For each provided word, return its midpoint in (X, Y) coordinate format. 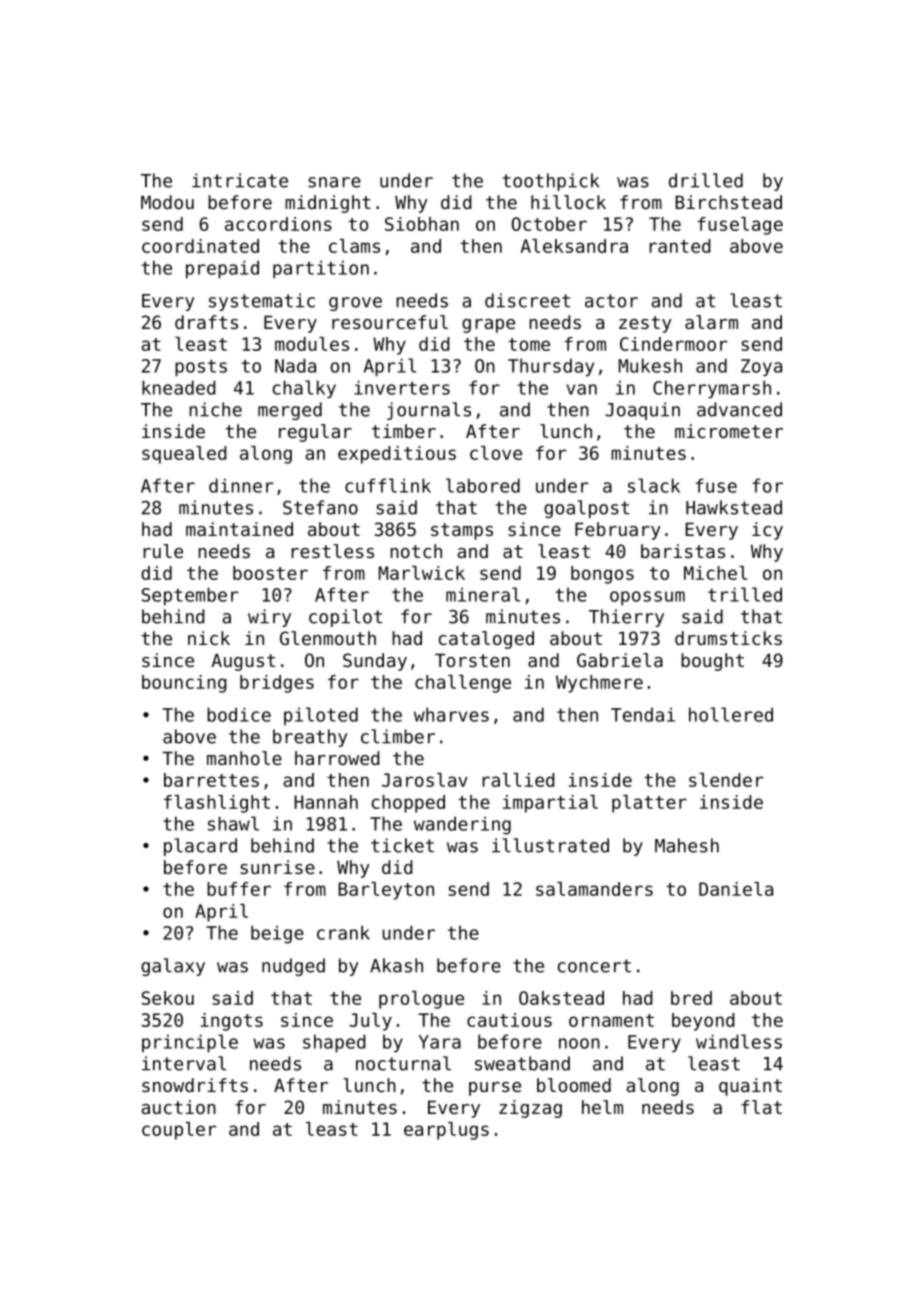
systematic (262, 302)
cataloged (486, 640)
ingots (231, 1022)
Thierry (626, 618)
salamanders (594, 889)
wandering (462, 825)
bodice (239, 714)
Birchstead (728, 202)
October (549, 224)
